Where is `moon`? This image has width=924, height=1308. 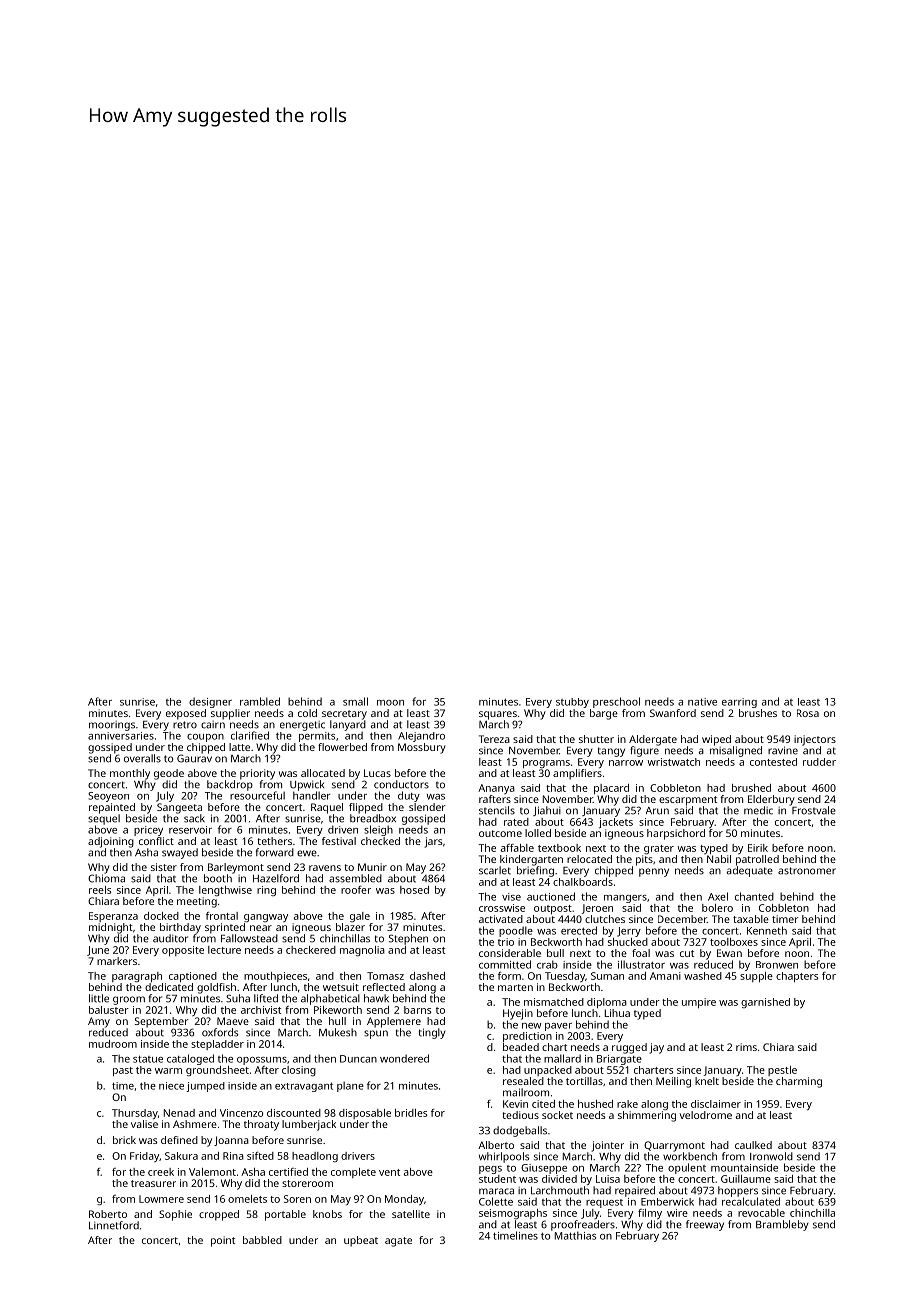
moon is located at coordinates (390, 703).
